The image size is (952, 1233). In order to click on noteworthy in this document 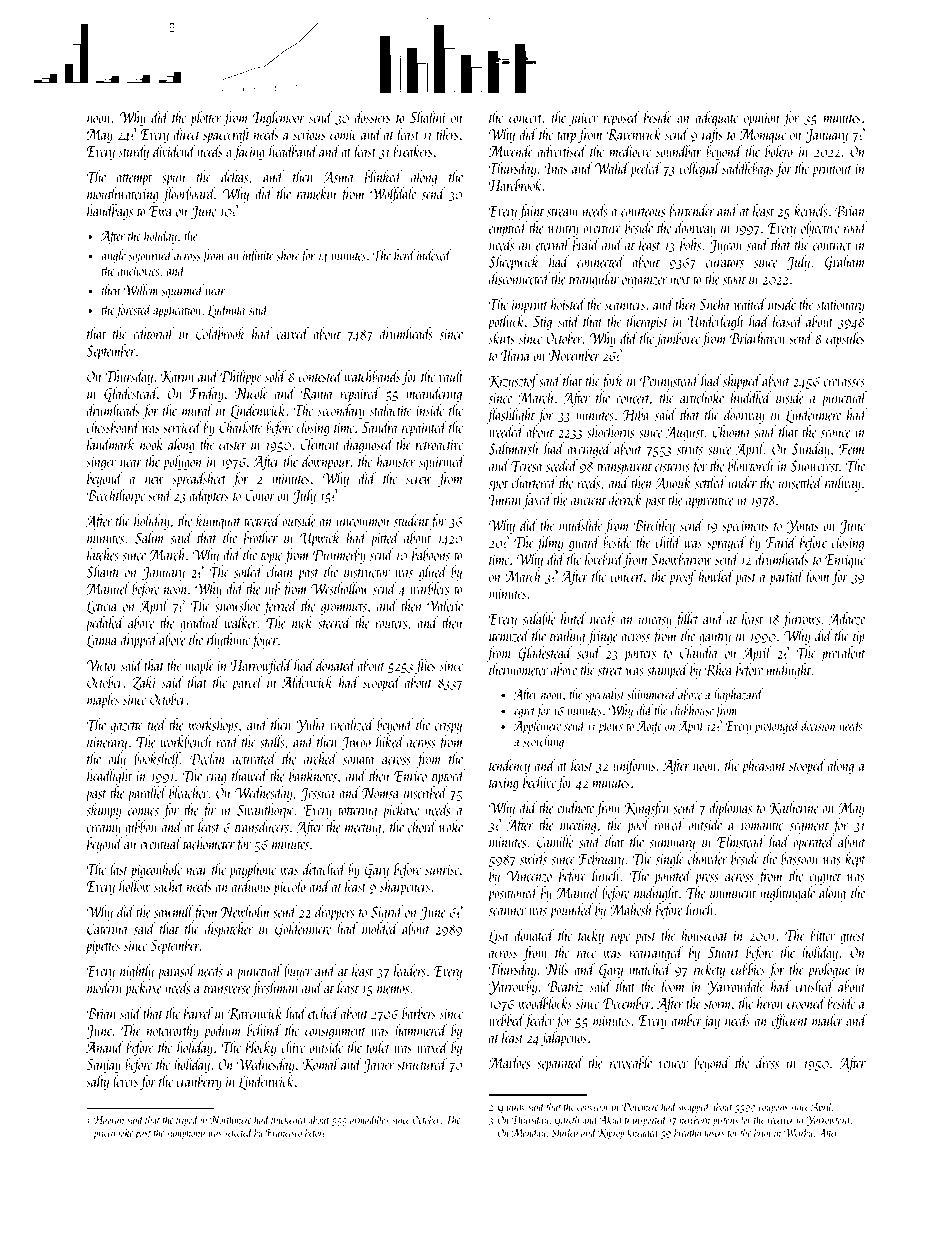, I will do `click(173, 1031)`.
